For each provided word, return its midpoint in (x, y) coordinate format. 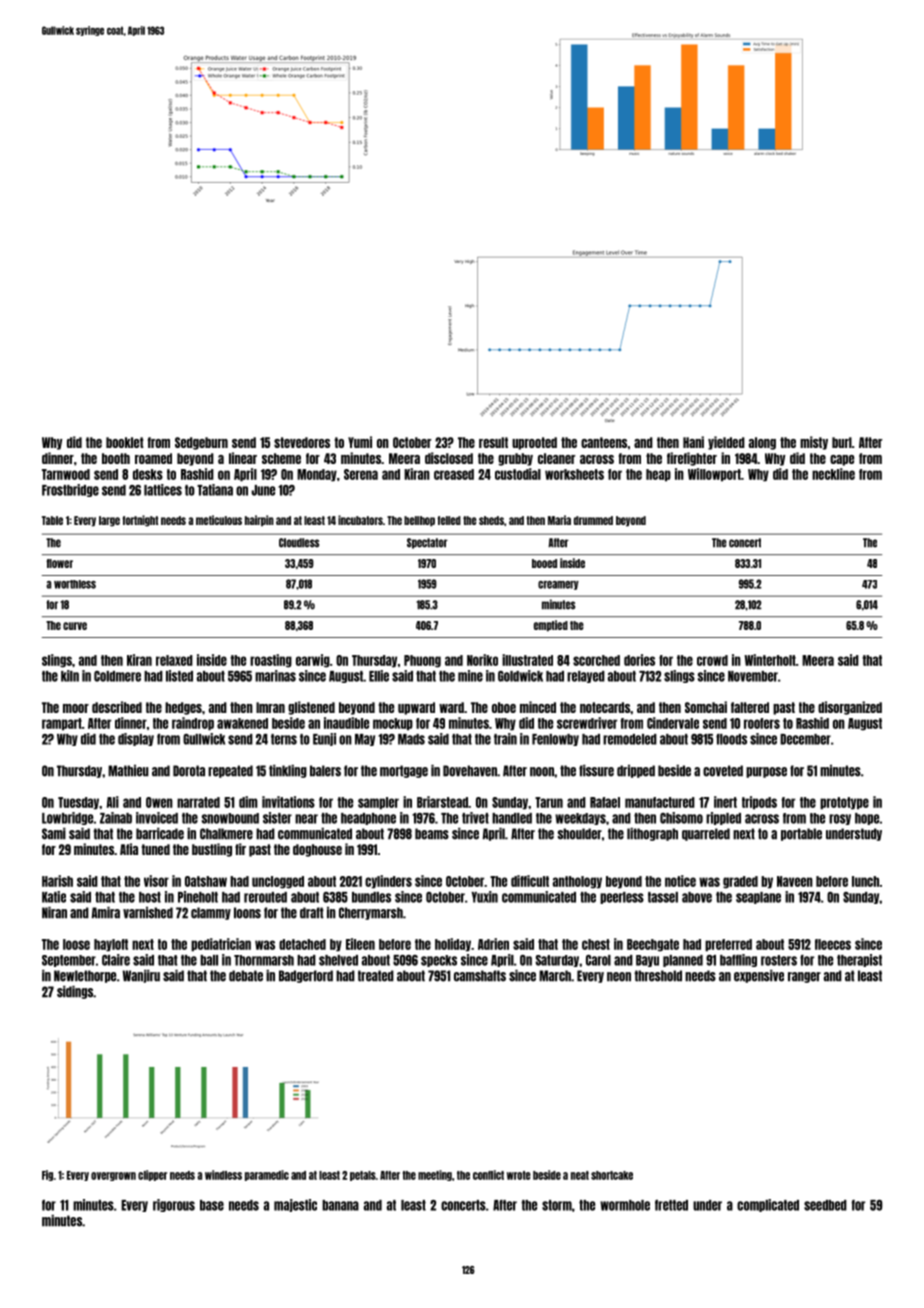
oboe (504, 707)
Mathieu (128, 771)
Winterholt (770, 660)
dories (639, 660)
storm (557, 1205)
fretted (671, 1205)
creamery (558, 585)
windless (223, 1175)
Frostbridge (70, 490)
